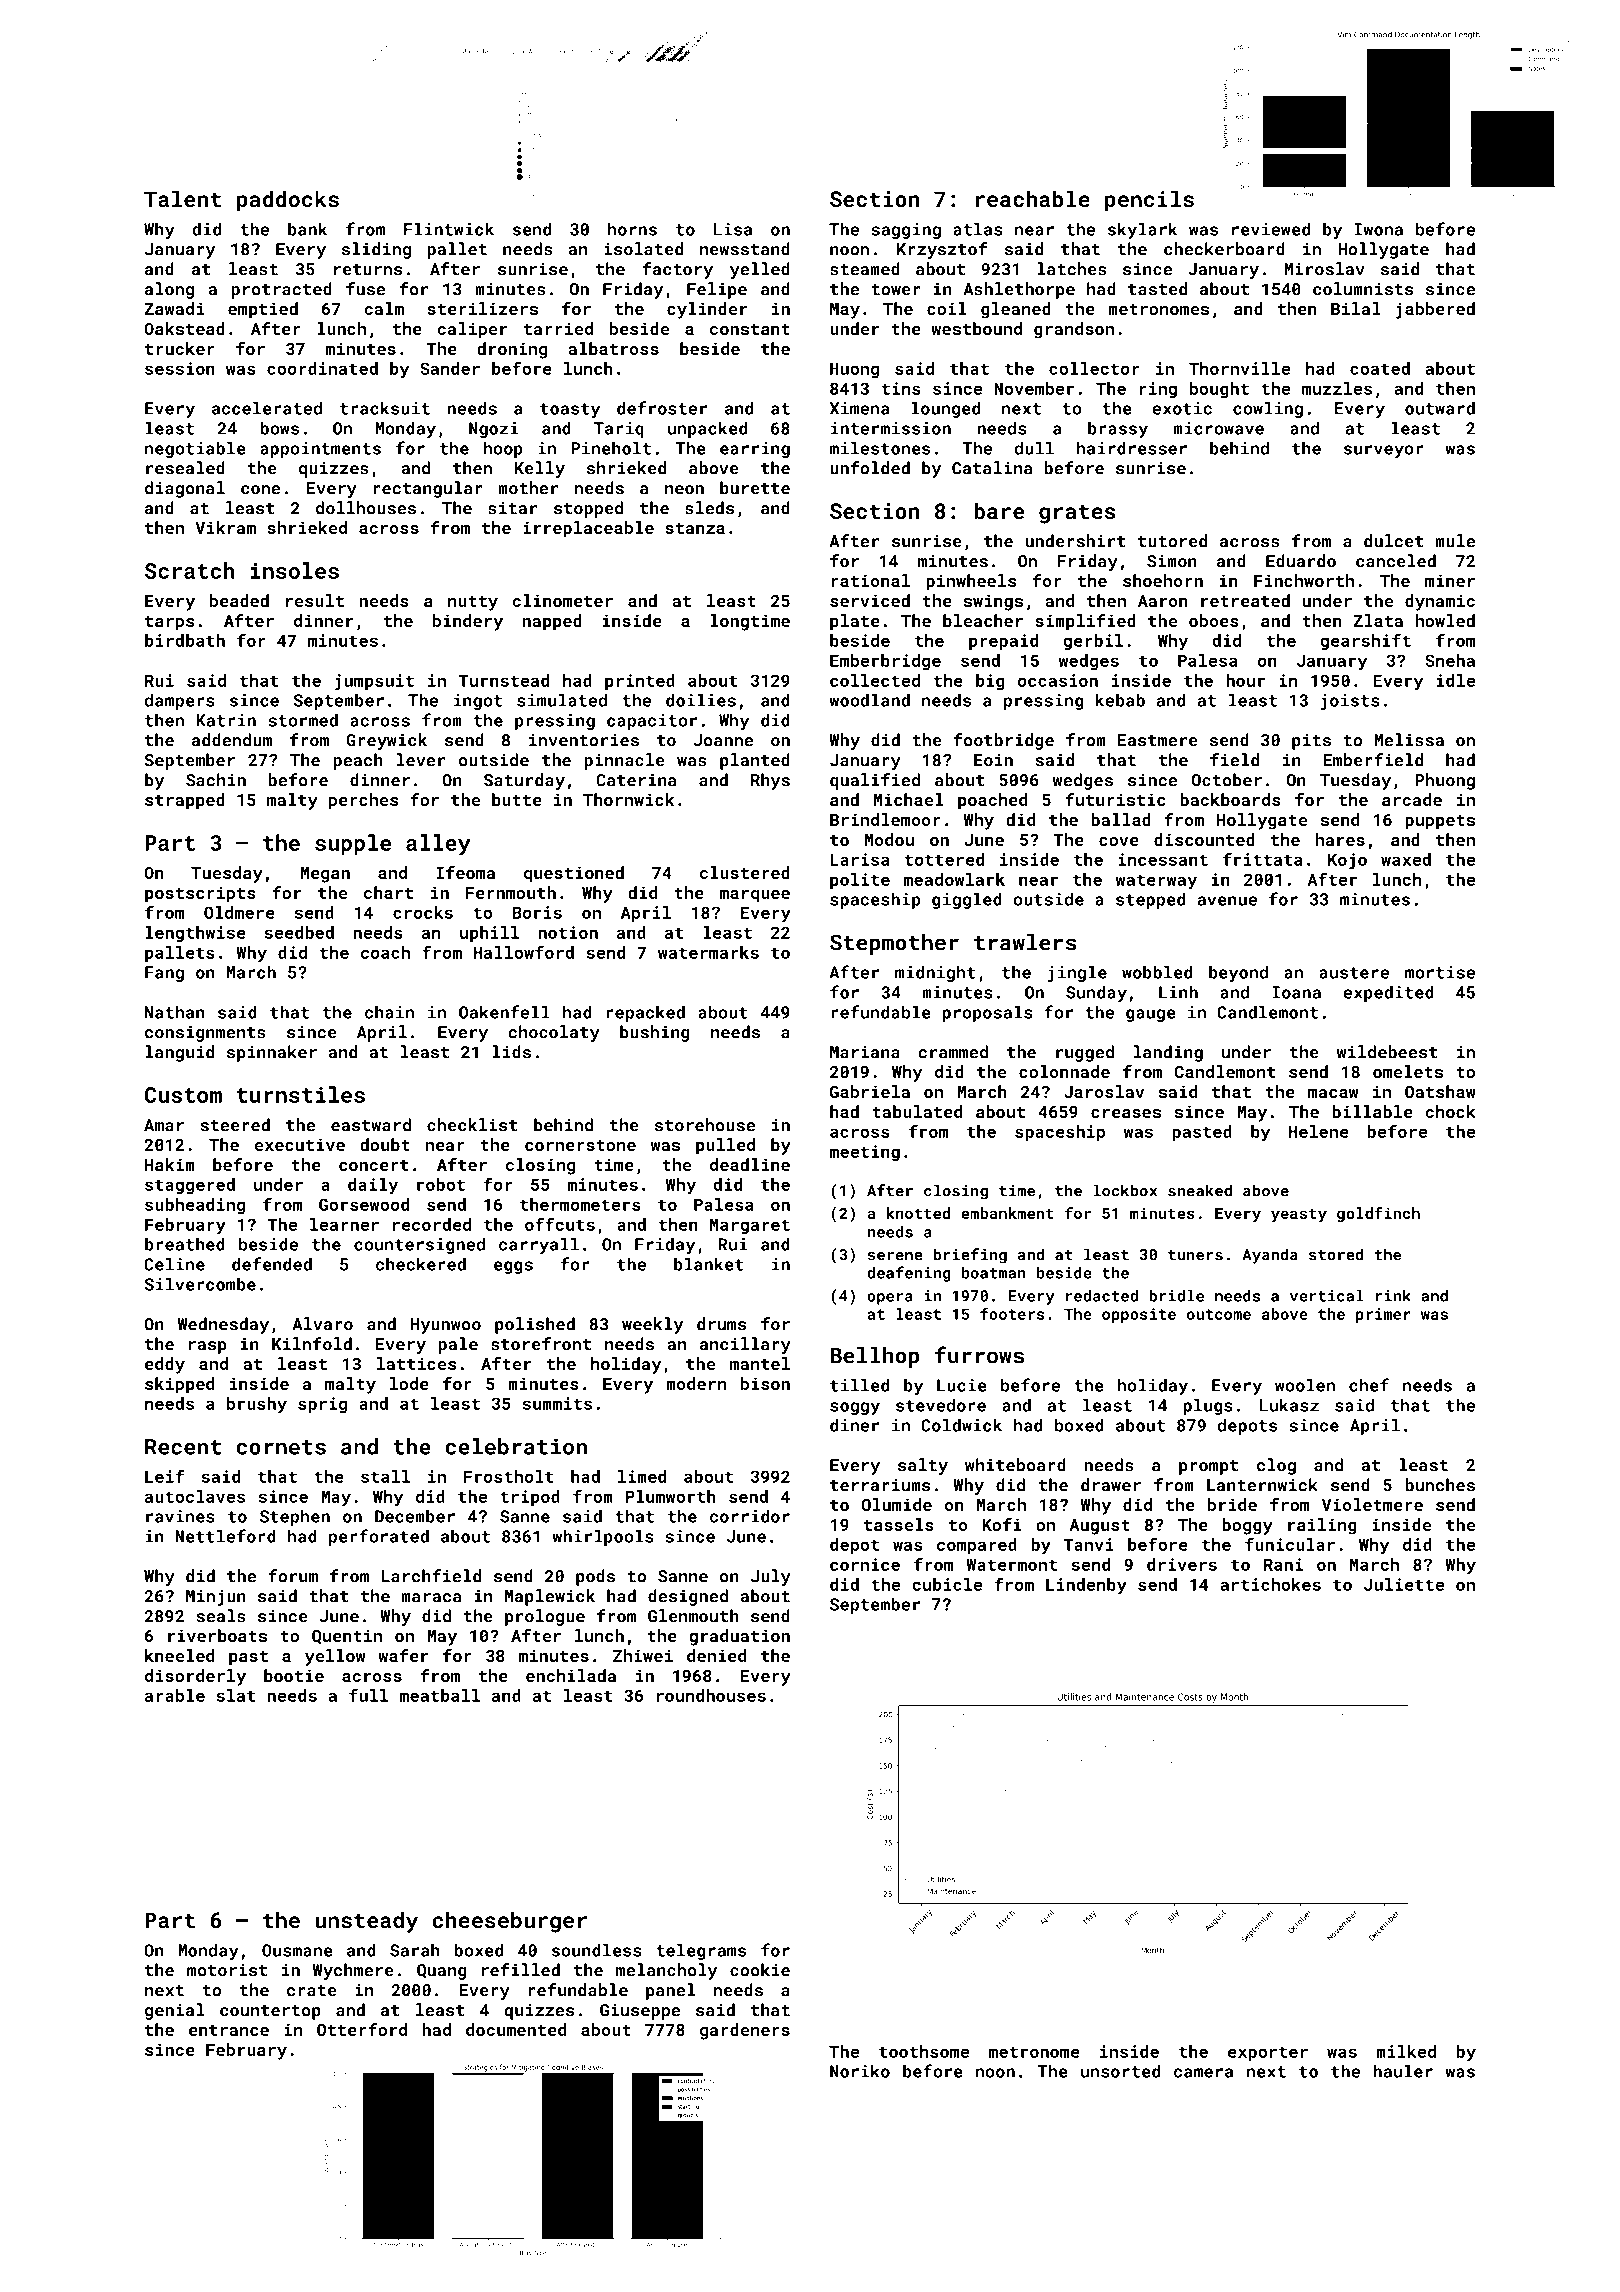 The height and width of the document is (2292, 1620). What do you see at coordinates (1440, 822) in the document?
I see `puppets` at bounding box center [1440, 822].
